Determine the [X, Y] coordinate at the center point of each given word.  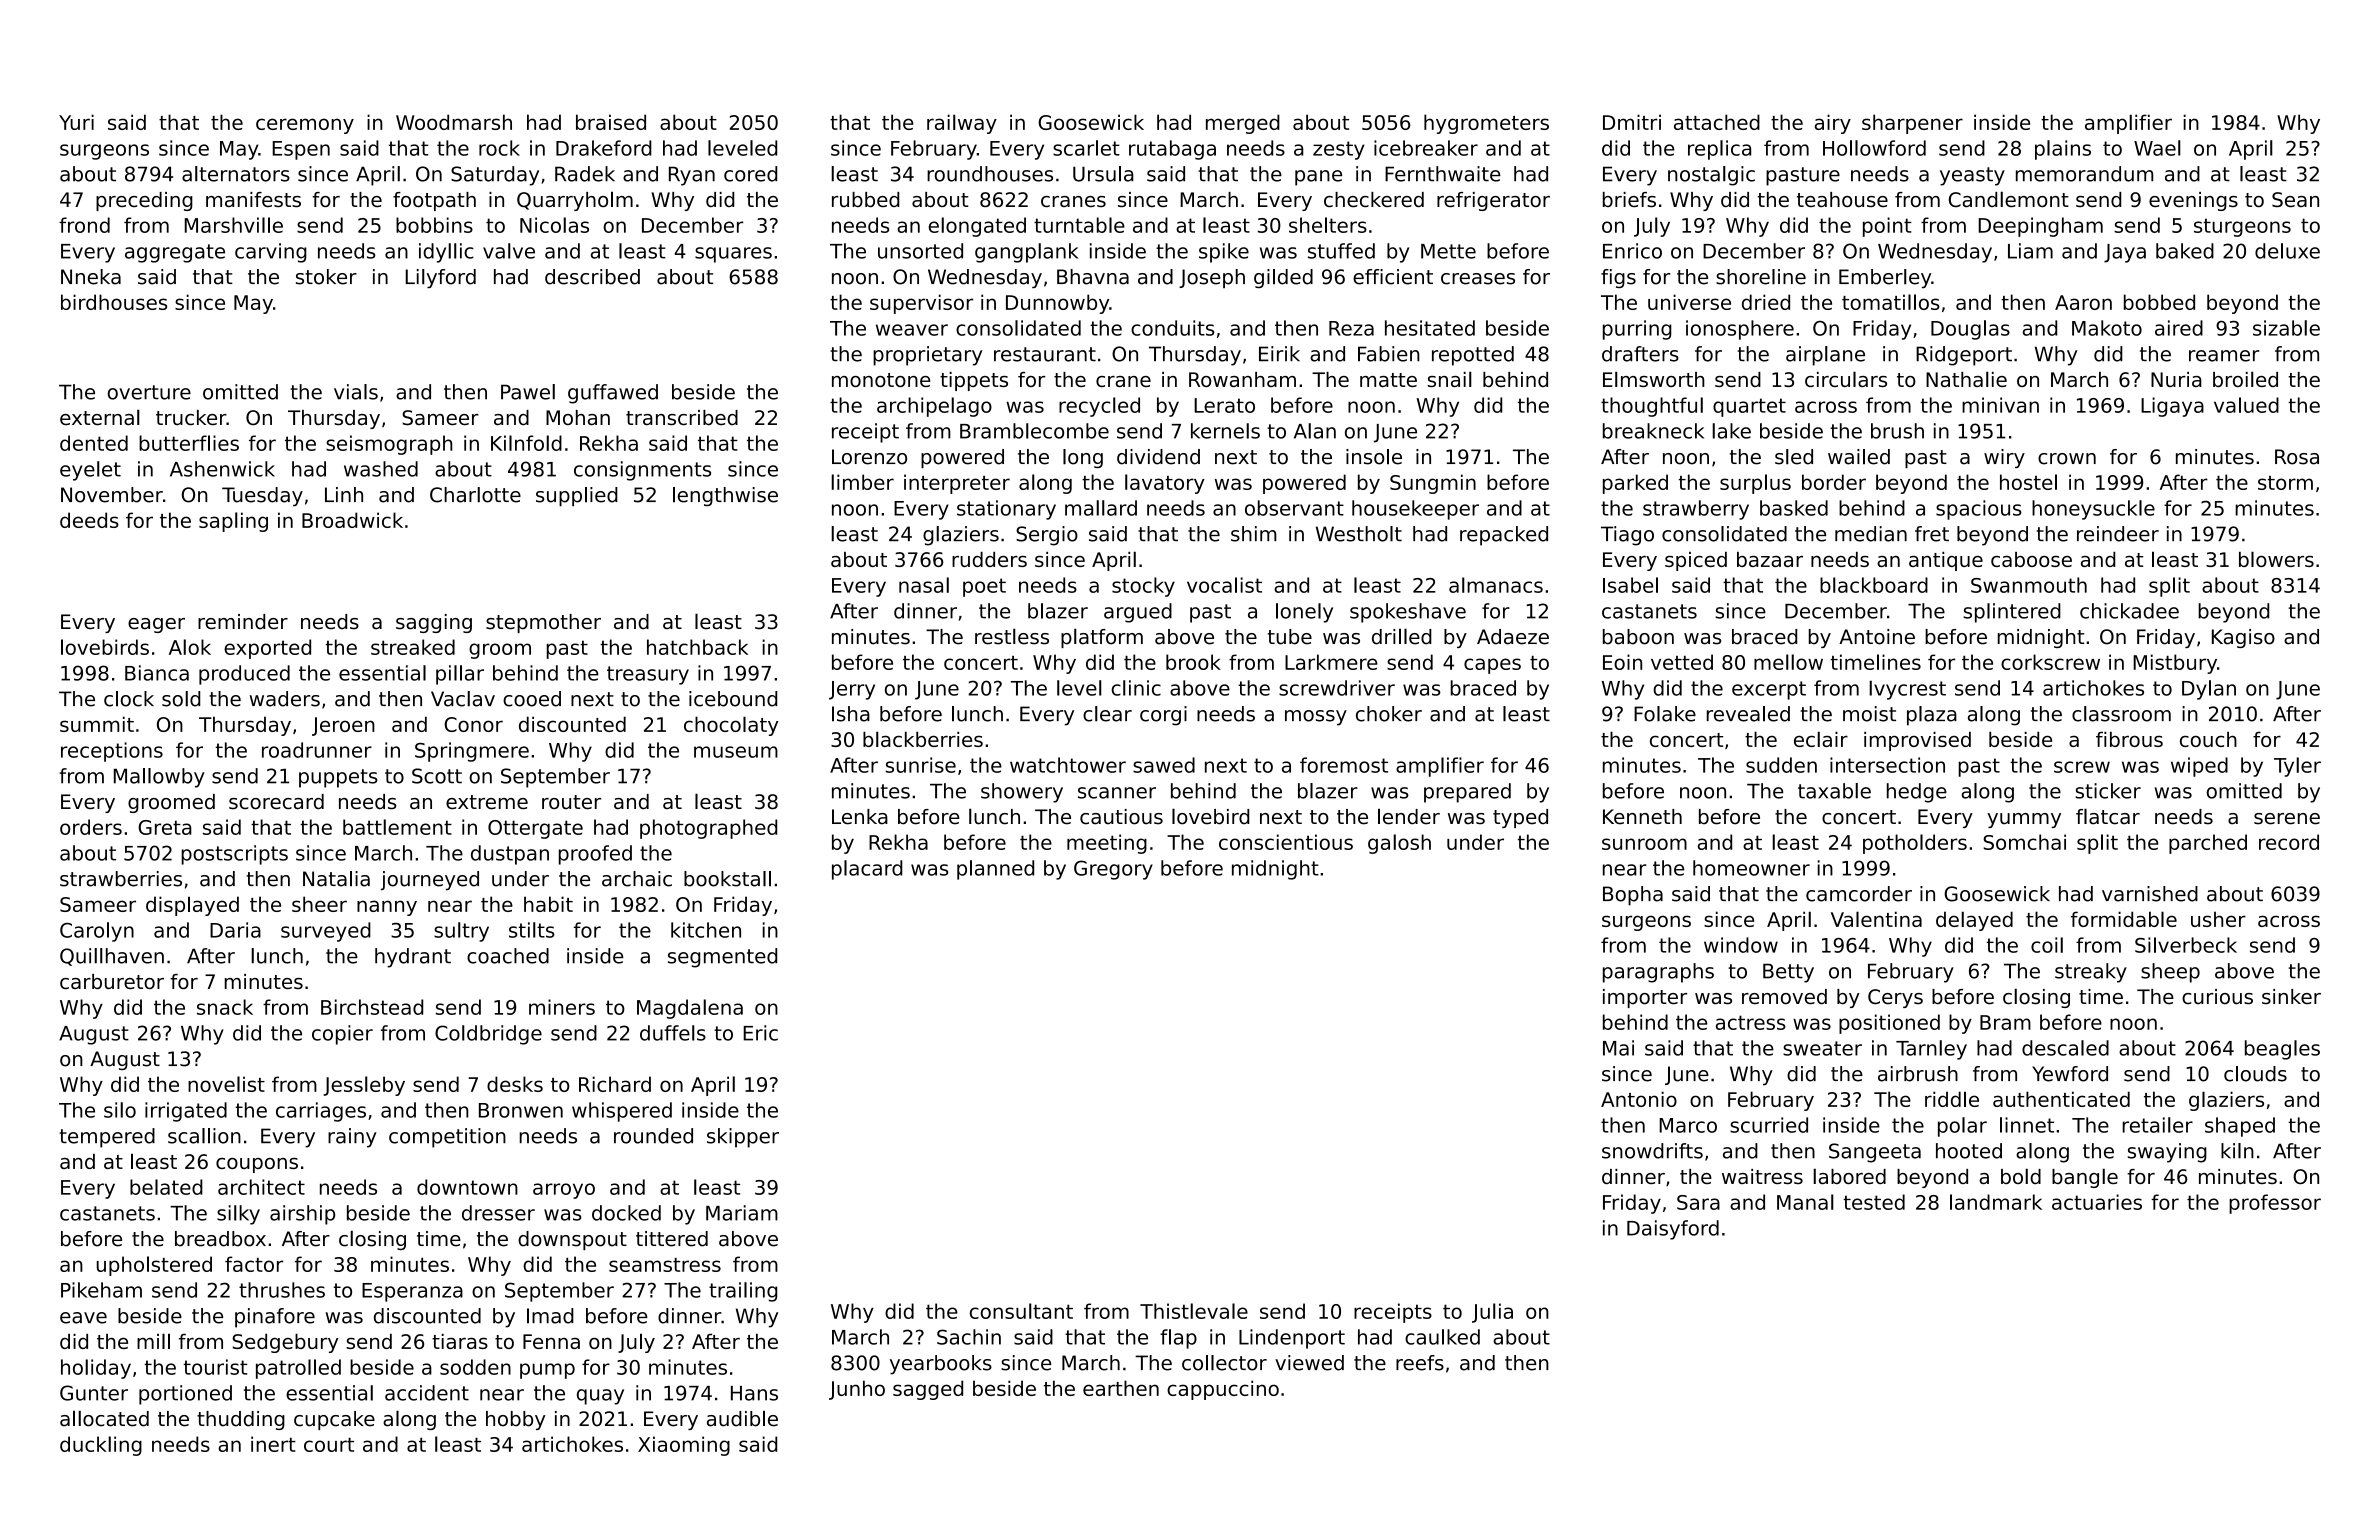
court [329, 1445]
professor [2275, 1204]
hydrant [413, 958]
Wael [2157, 148]
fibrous [2129, 739]
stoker [326, 277]
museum [736, 752]
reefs [1420, 1363]
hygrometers [1486, 124]
